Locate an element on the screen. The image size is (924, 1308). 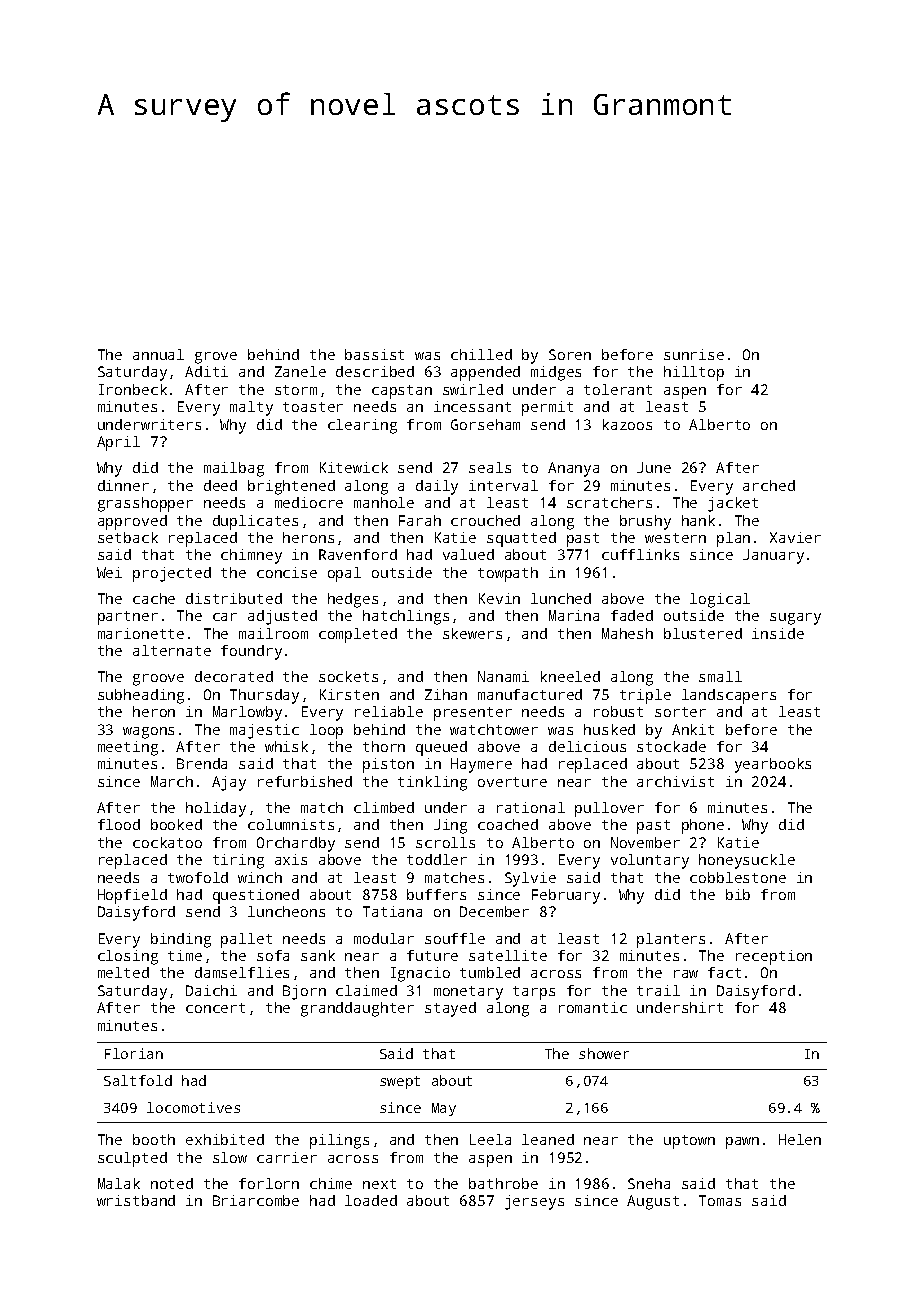
Thursday is located at coordinates (264, 696).
